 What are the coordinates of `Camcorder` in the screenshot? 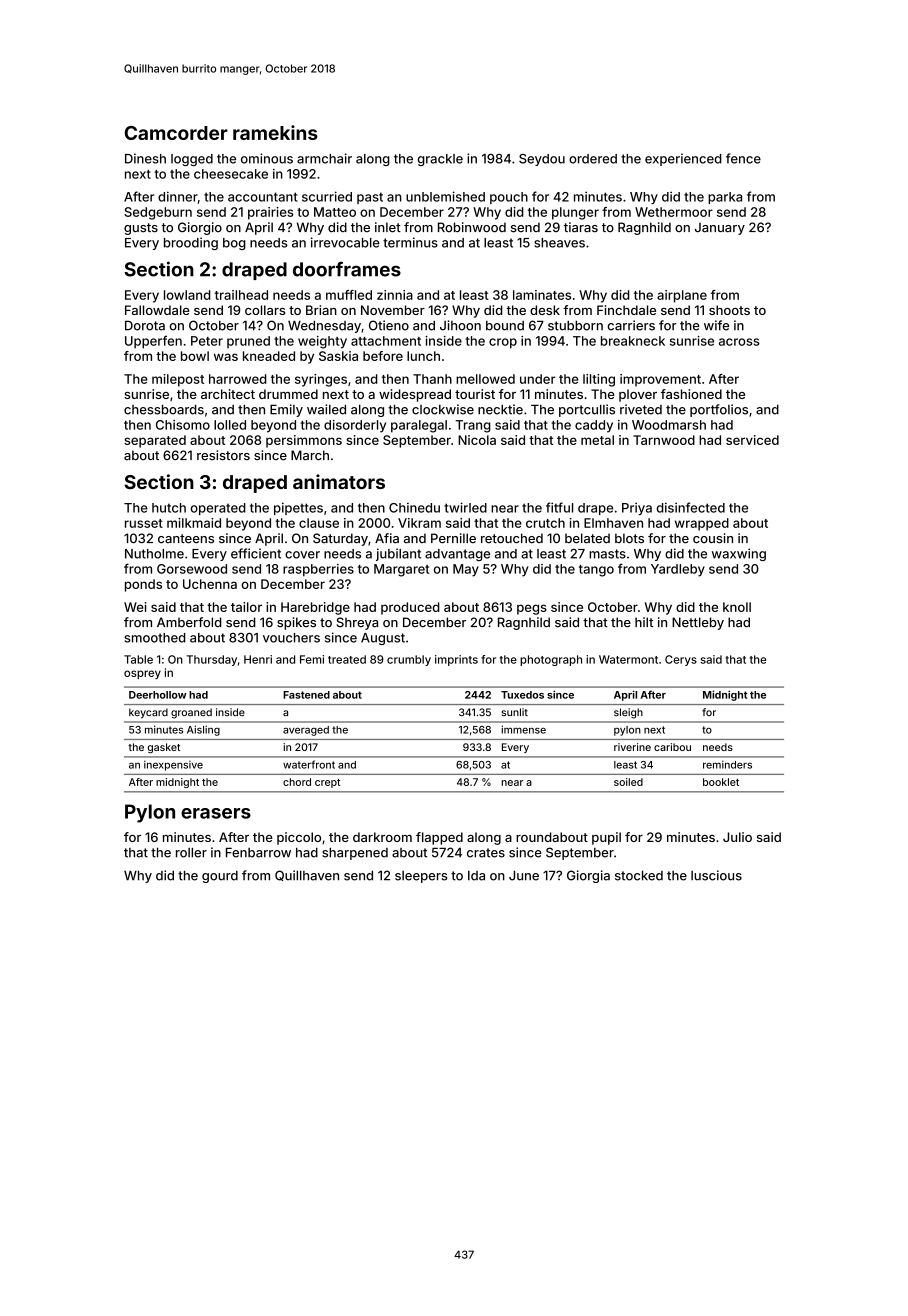 It's located at (176, 133).
